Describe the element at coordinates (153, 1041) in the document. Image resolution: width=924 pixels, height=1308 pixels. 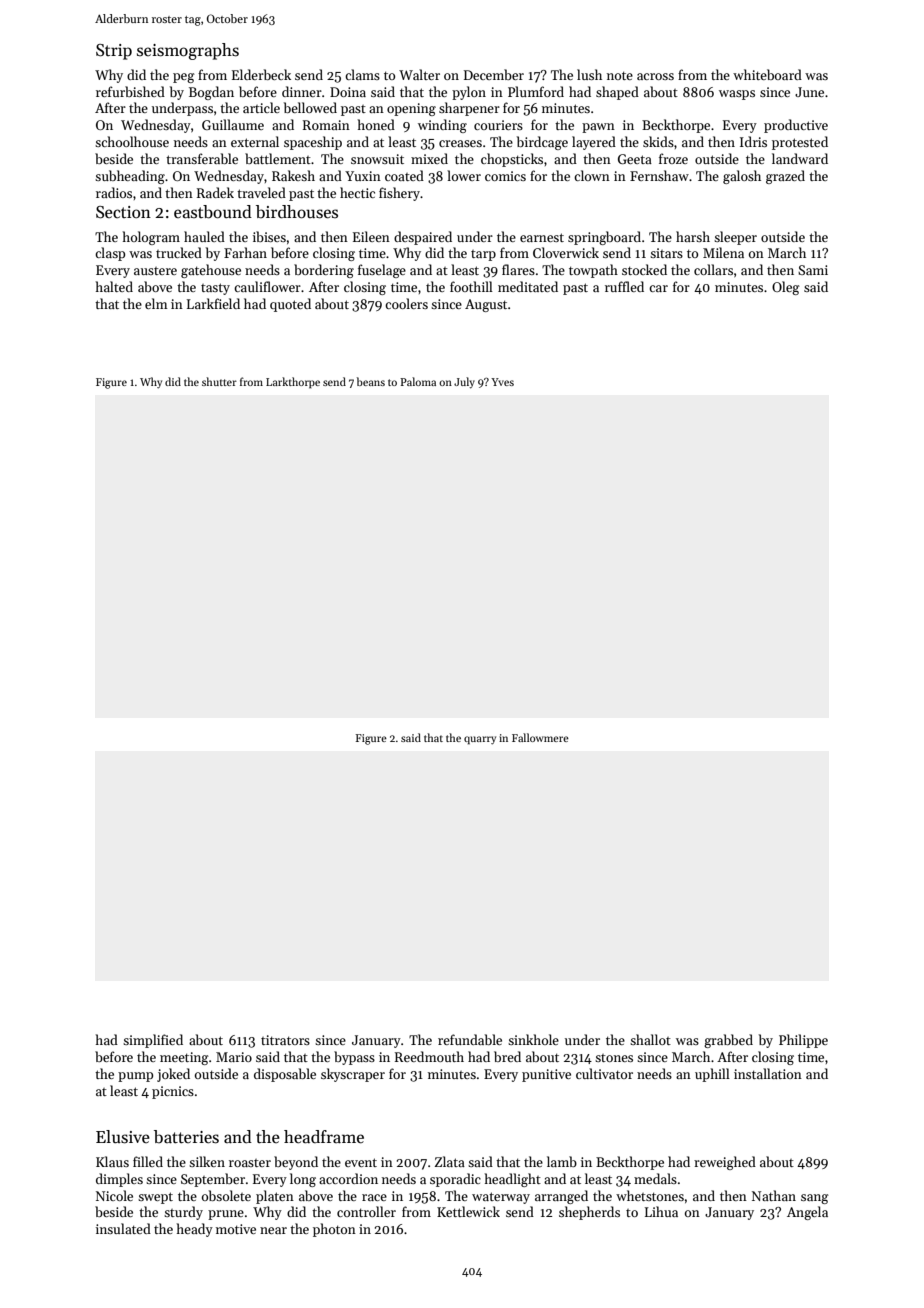
I see `simplified` at that location.
